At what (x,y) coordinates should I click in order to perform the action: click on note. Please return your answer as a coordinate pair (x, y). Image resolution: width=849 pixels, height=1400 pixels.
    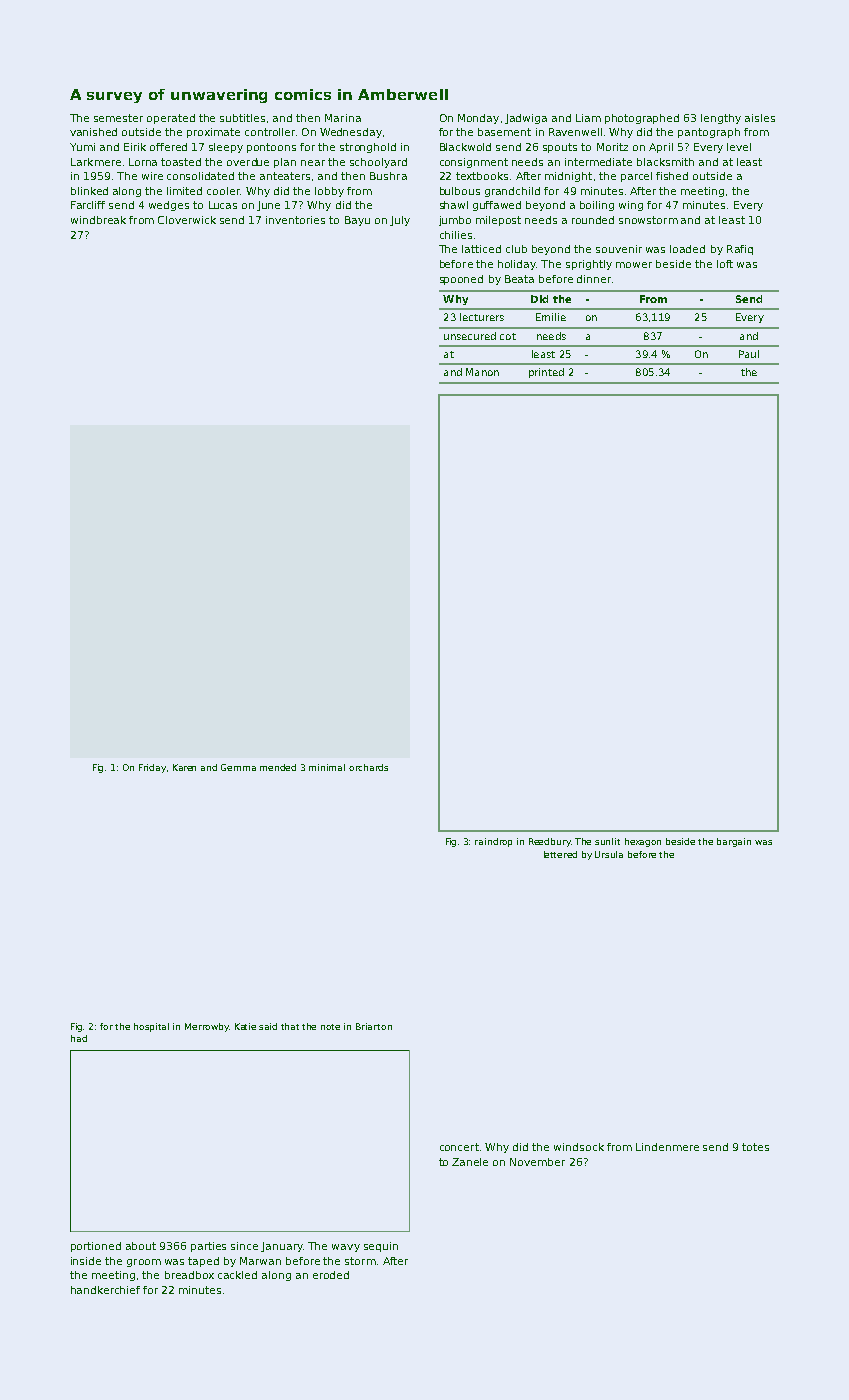
    Looking at the image, I should click on (330, 1027).
